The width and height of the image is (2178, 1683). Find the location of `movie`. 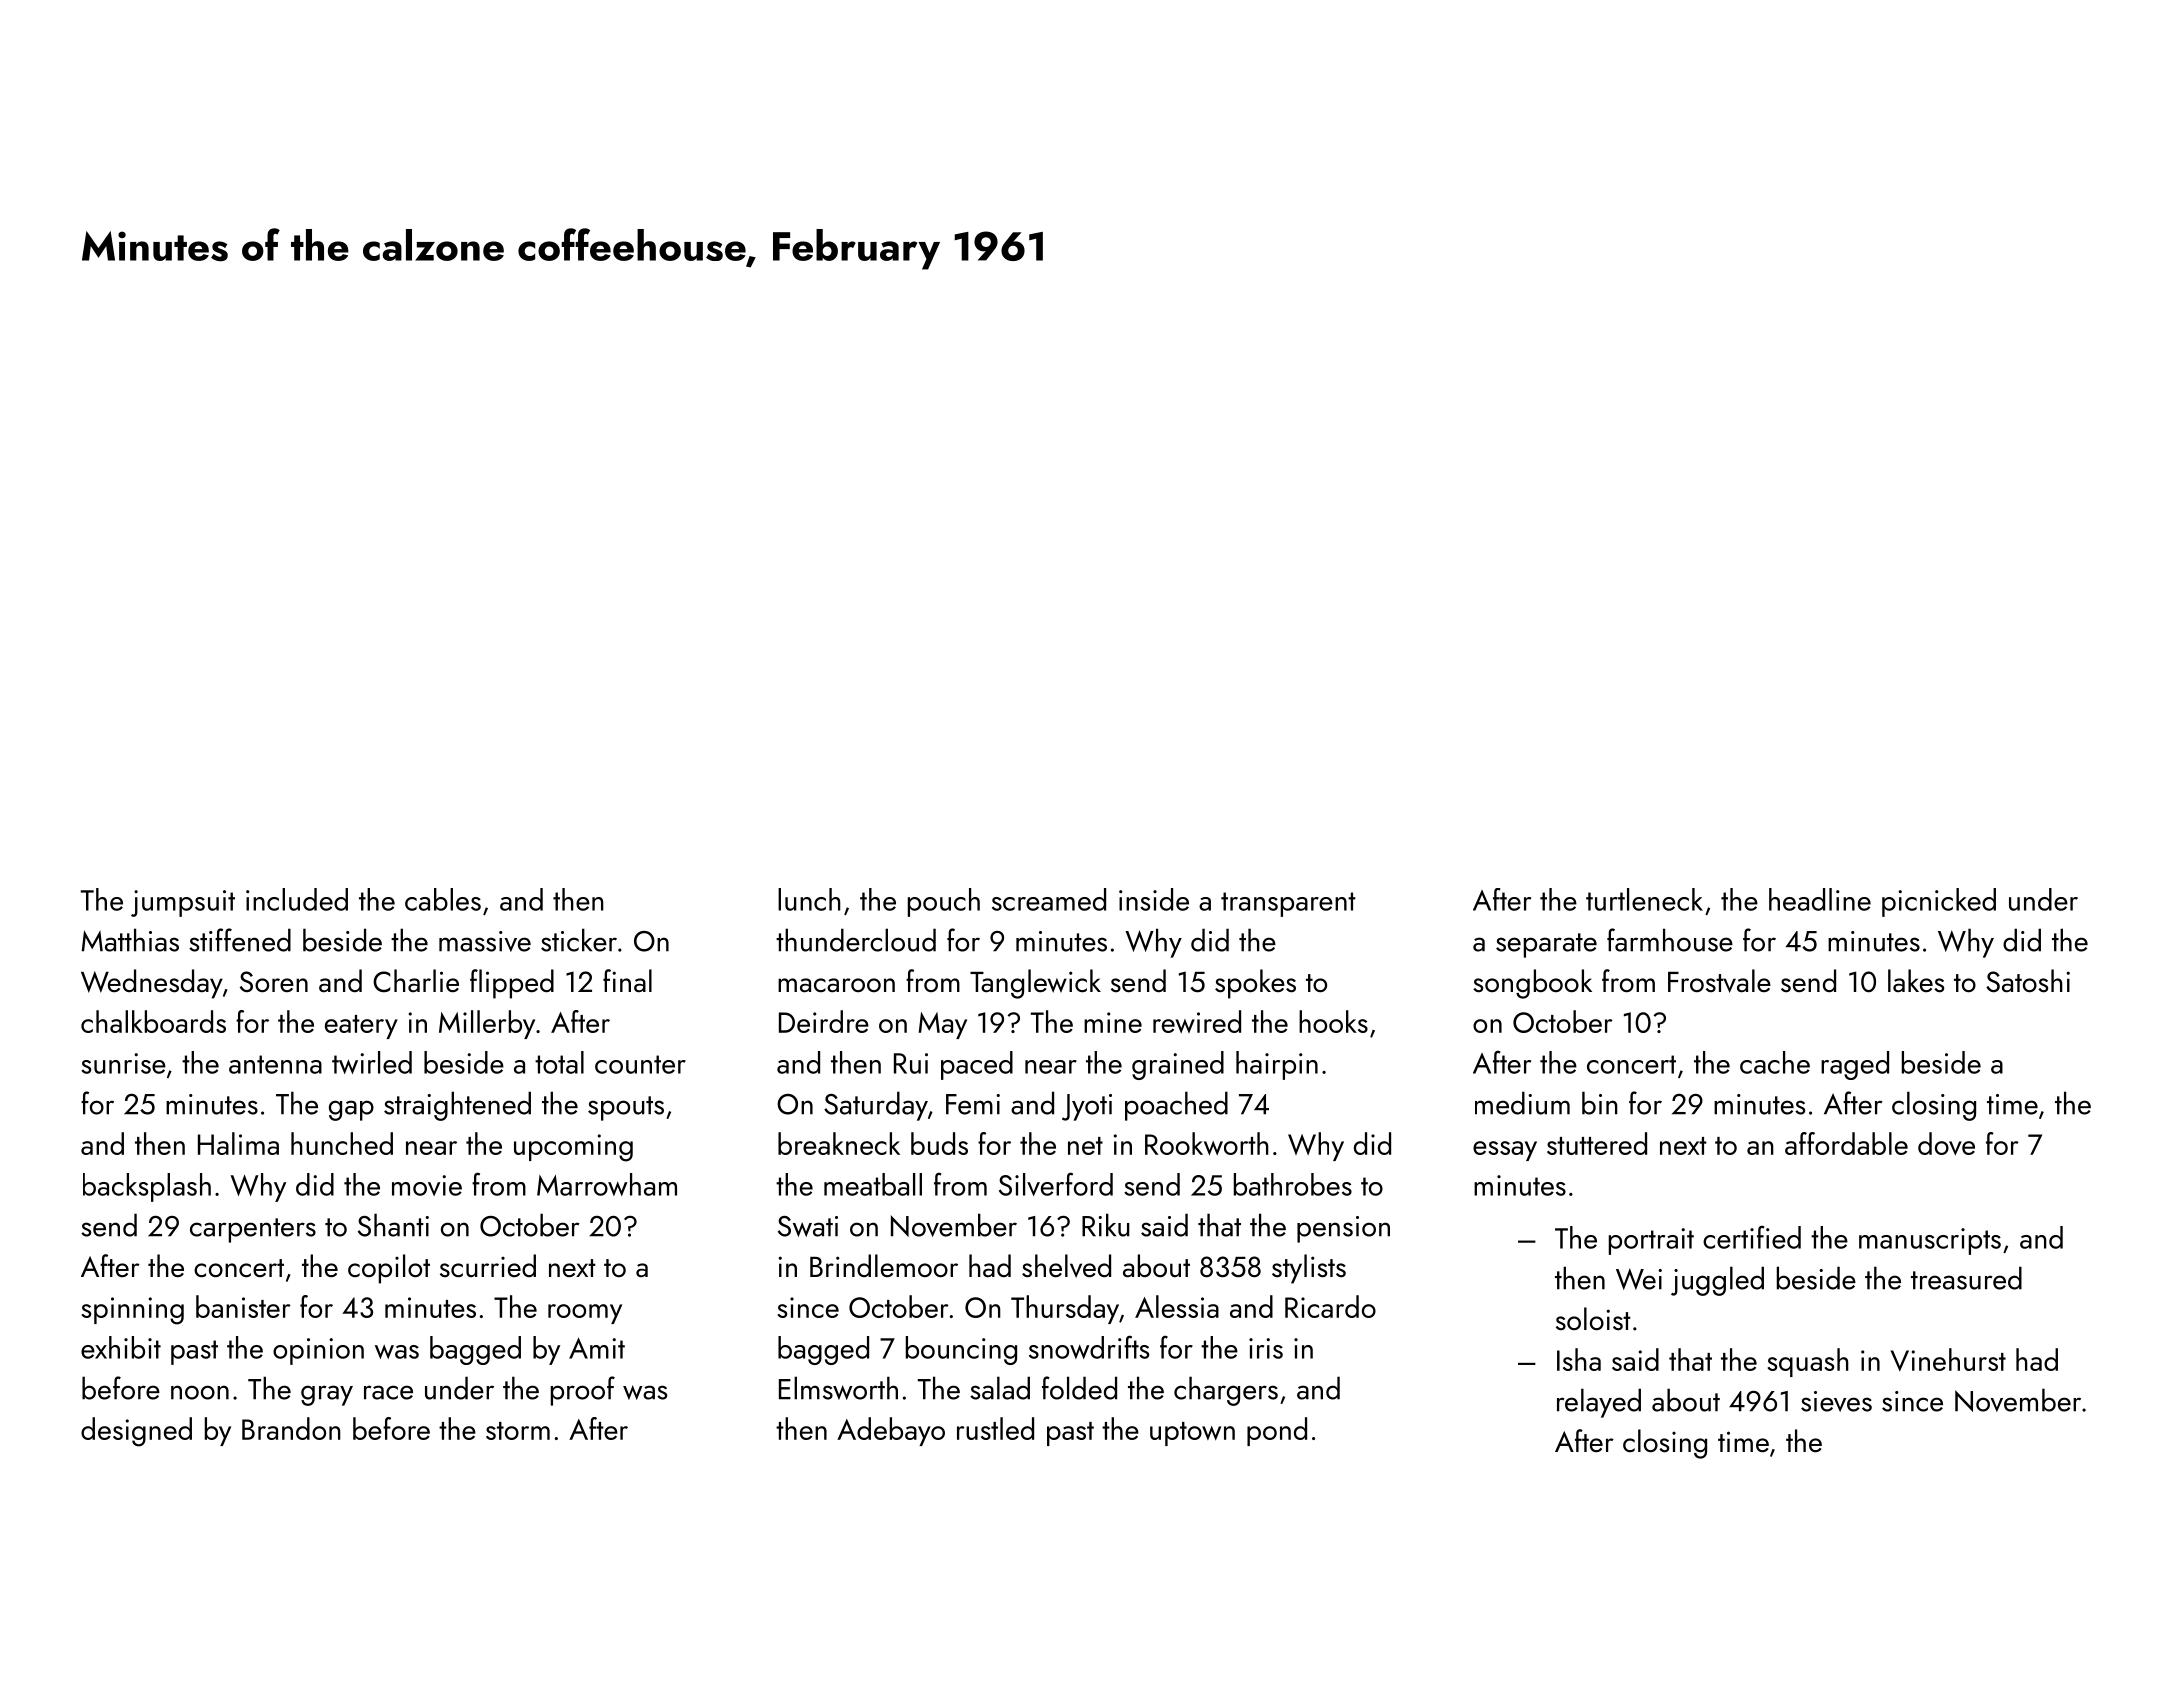

movie is located at coordinates (427, 1185).
